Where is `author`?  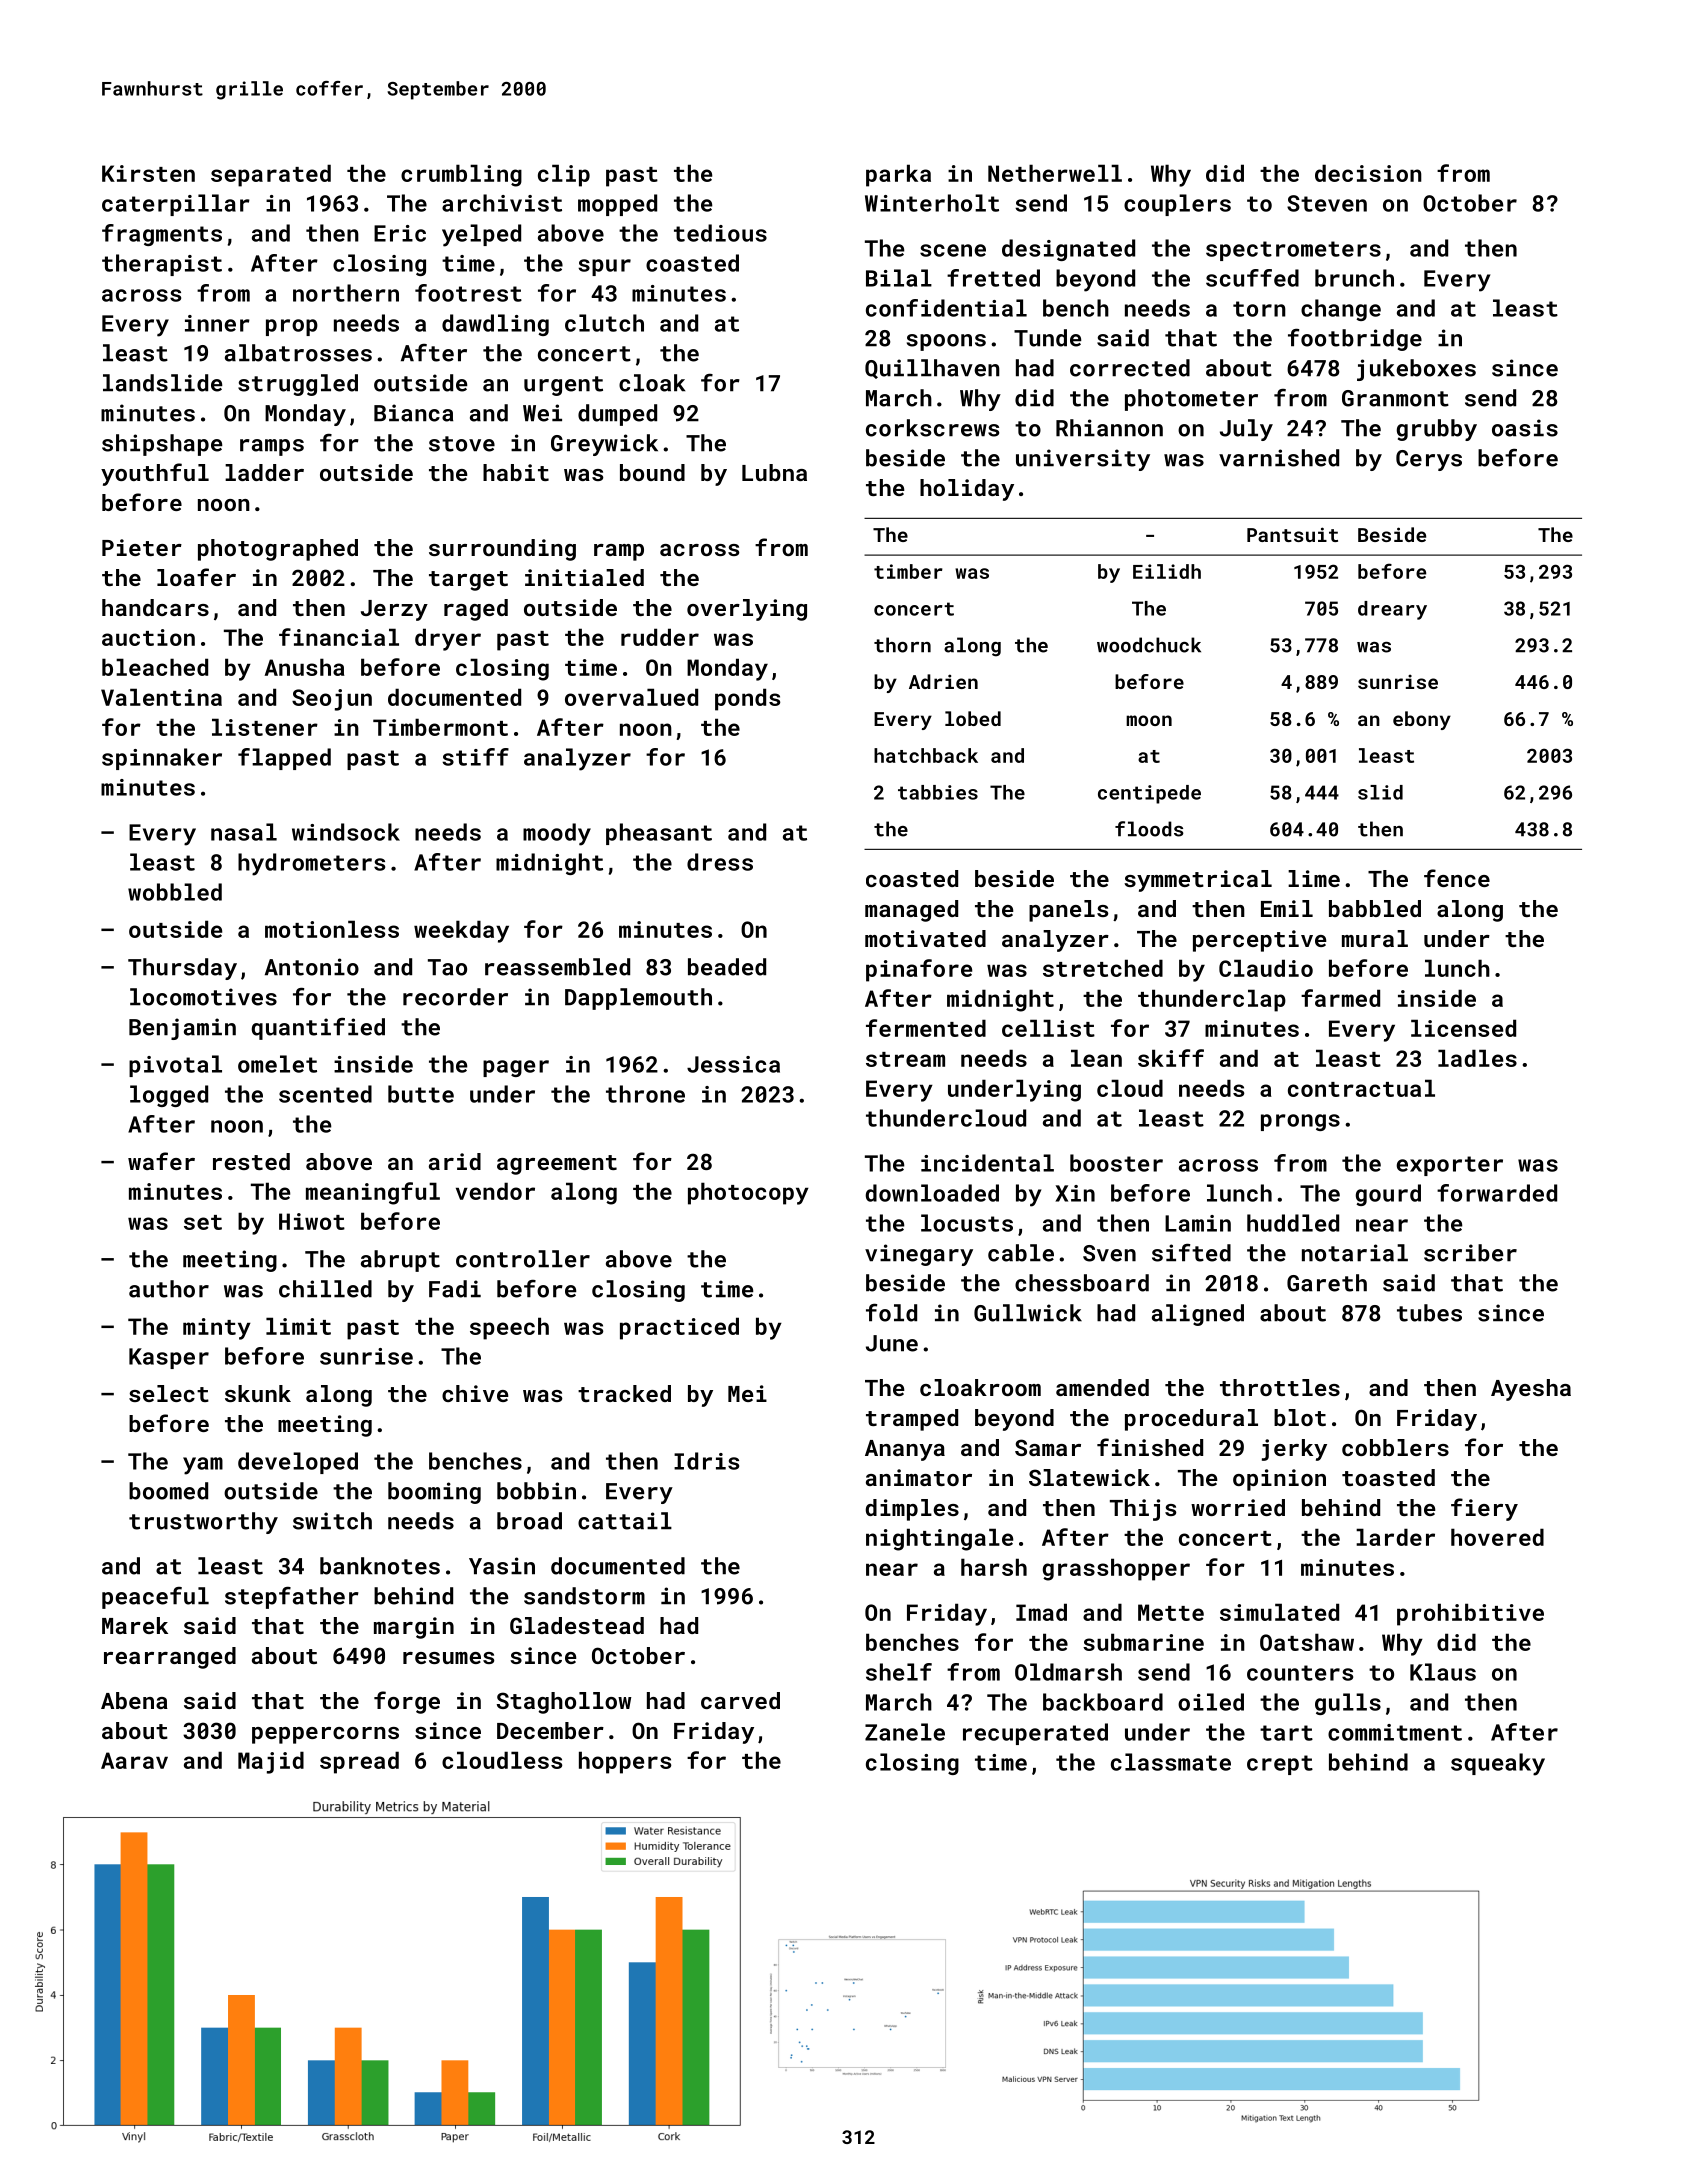 author is located at coordinates (169, 1289).
